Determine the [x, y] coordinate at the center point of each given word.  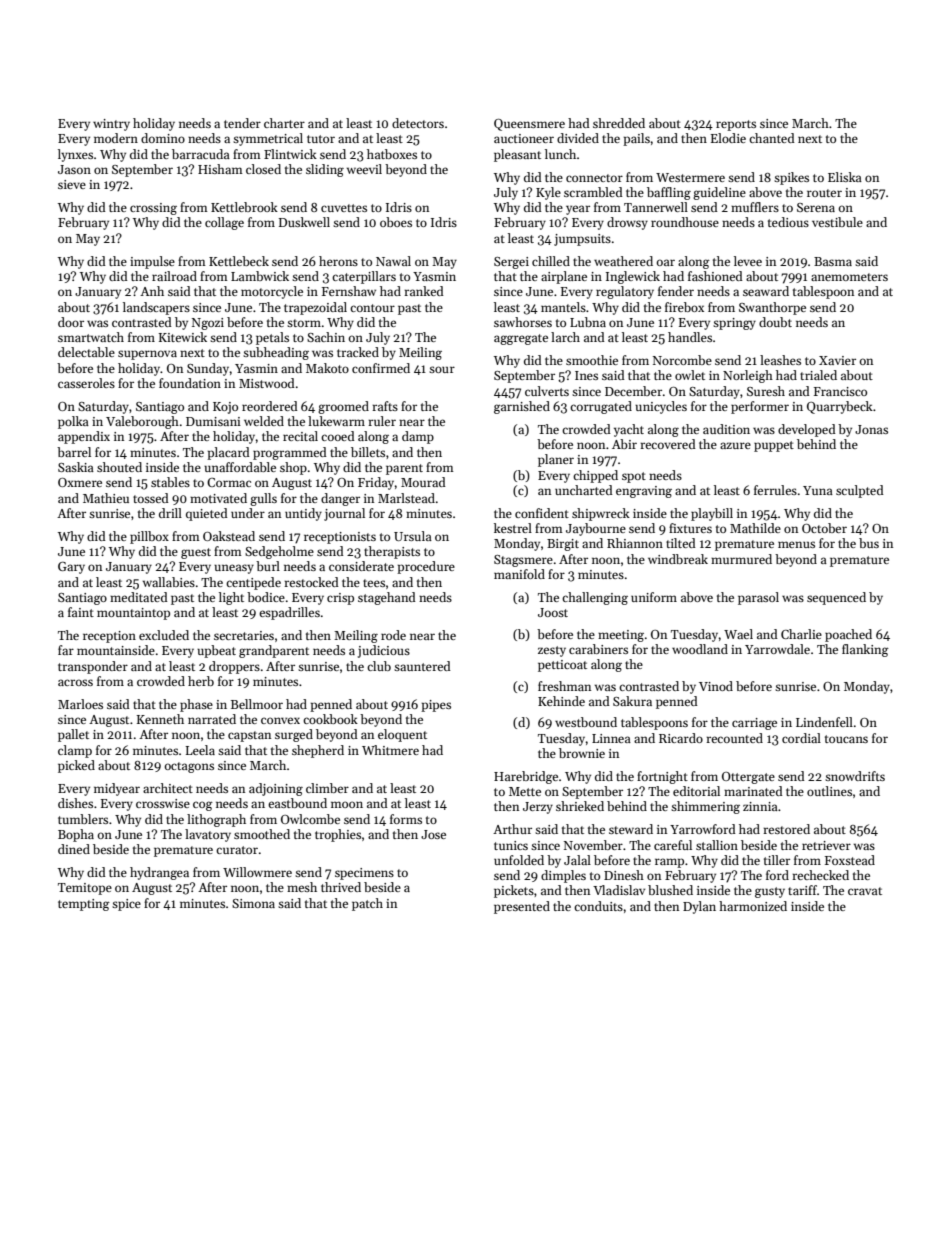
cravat [865, 891]
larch [565, 337]
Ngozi [208, 324]
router [824, 193]
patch [367, 904]
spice [126, 905]
